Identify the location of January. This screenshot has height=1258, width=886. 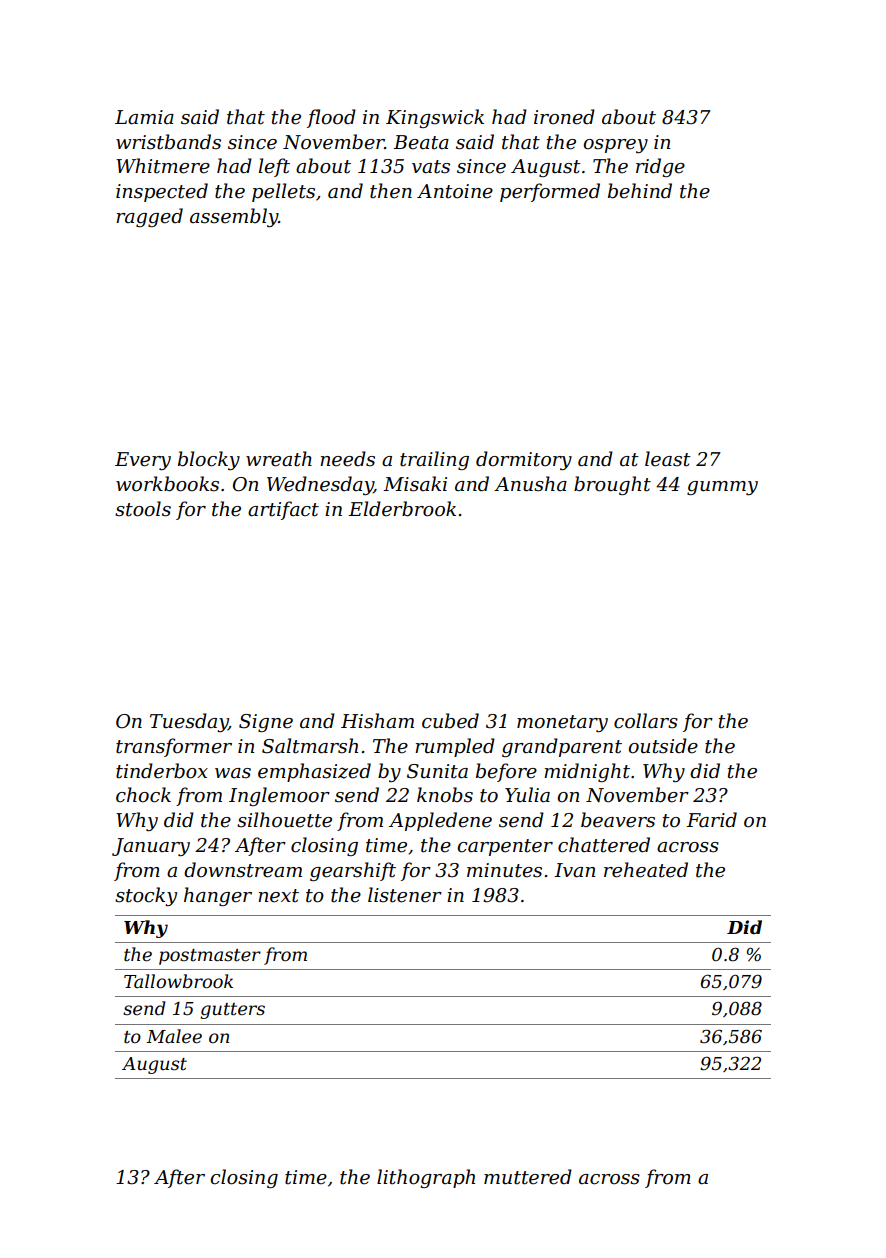
(151, 847).
